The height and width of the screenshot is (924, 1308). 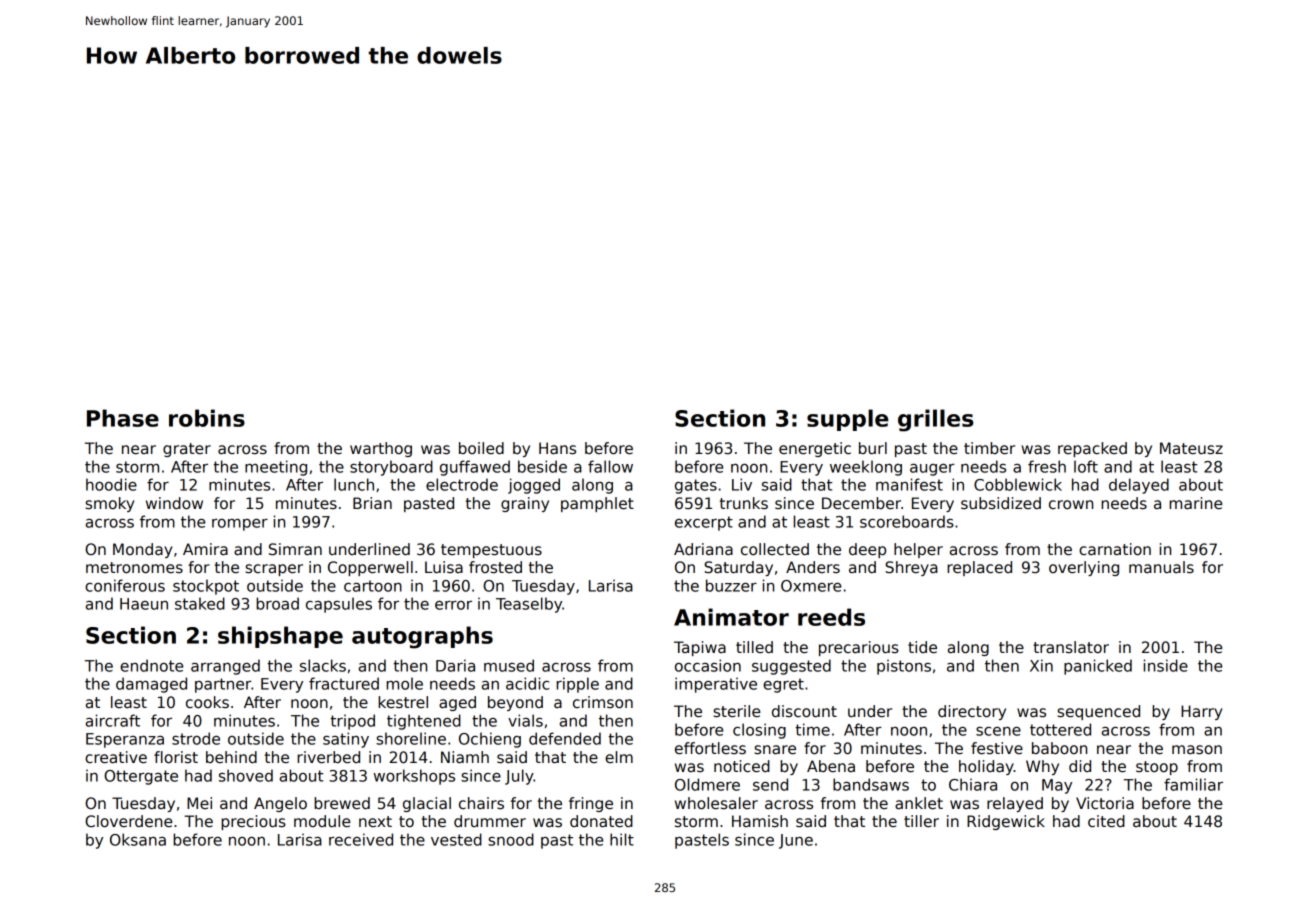 What do you see at coordinates (703, 549) in the screenshot?
I see `Adriana` at bounding box center [703, 549].
